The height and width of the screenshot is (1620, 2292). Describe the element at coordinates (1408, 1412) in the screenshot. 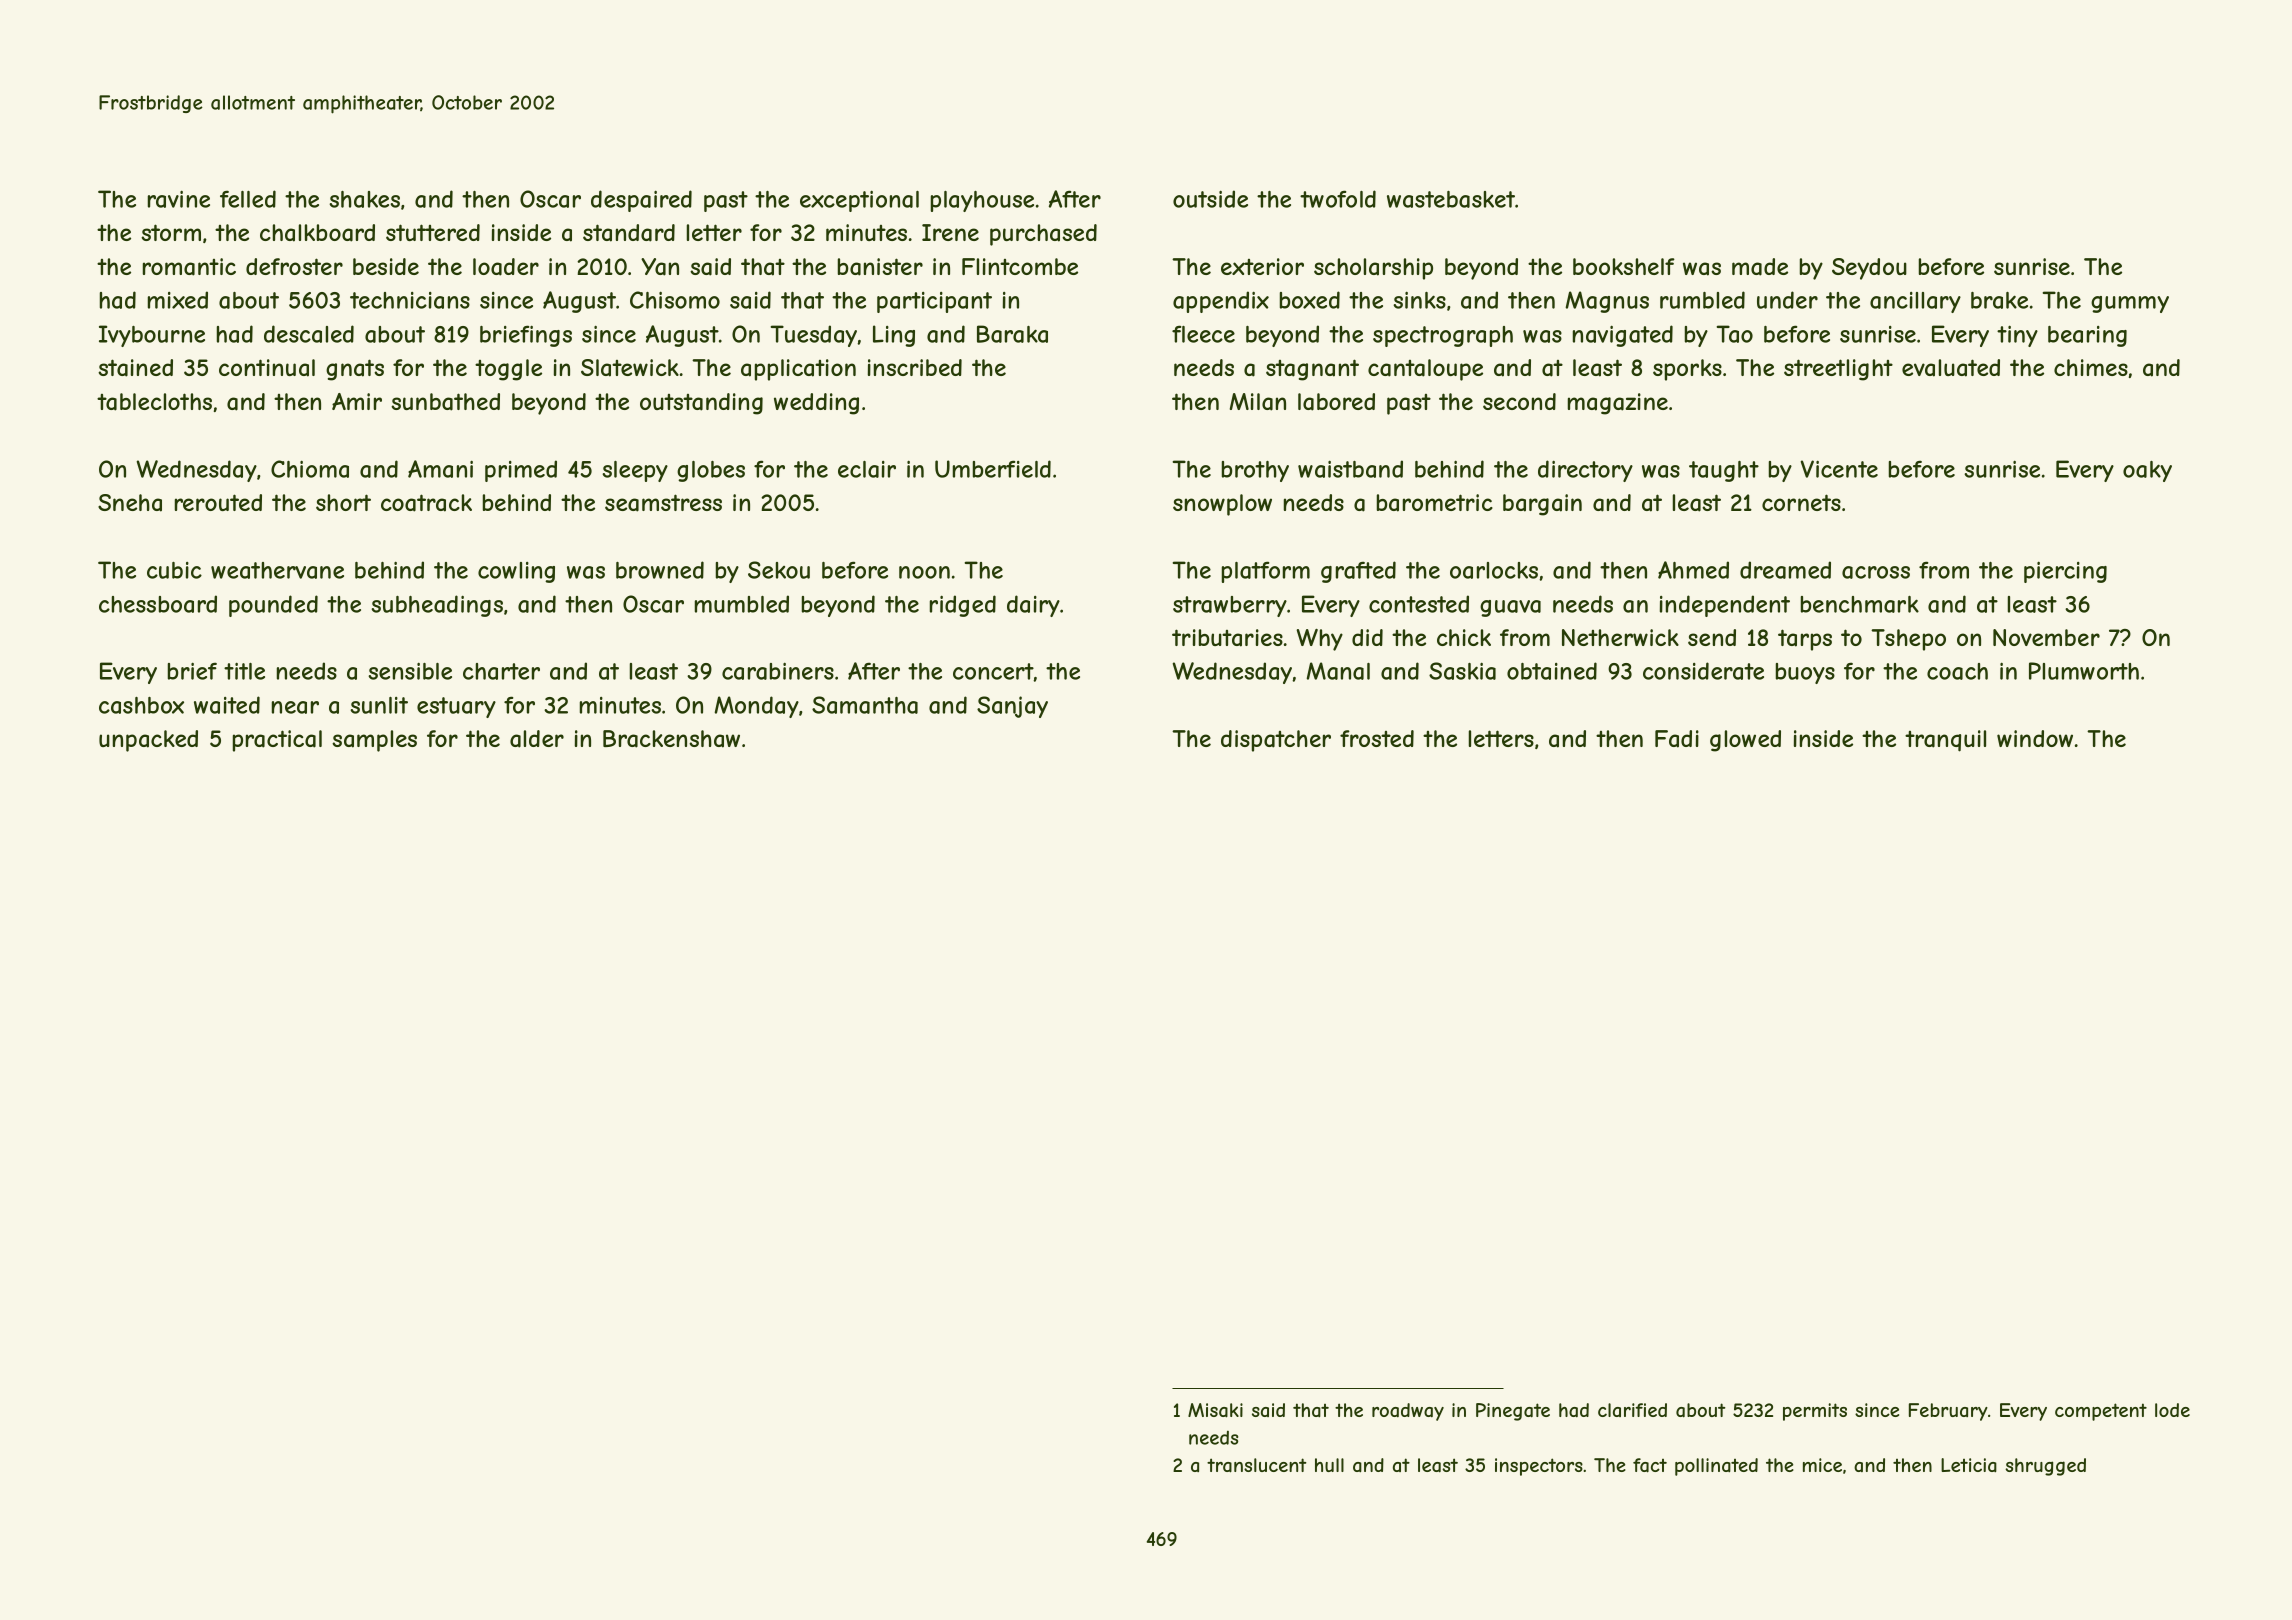

I see `roadway` at that location.
